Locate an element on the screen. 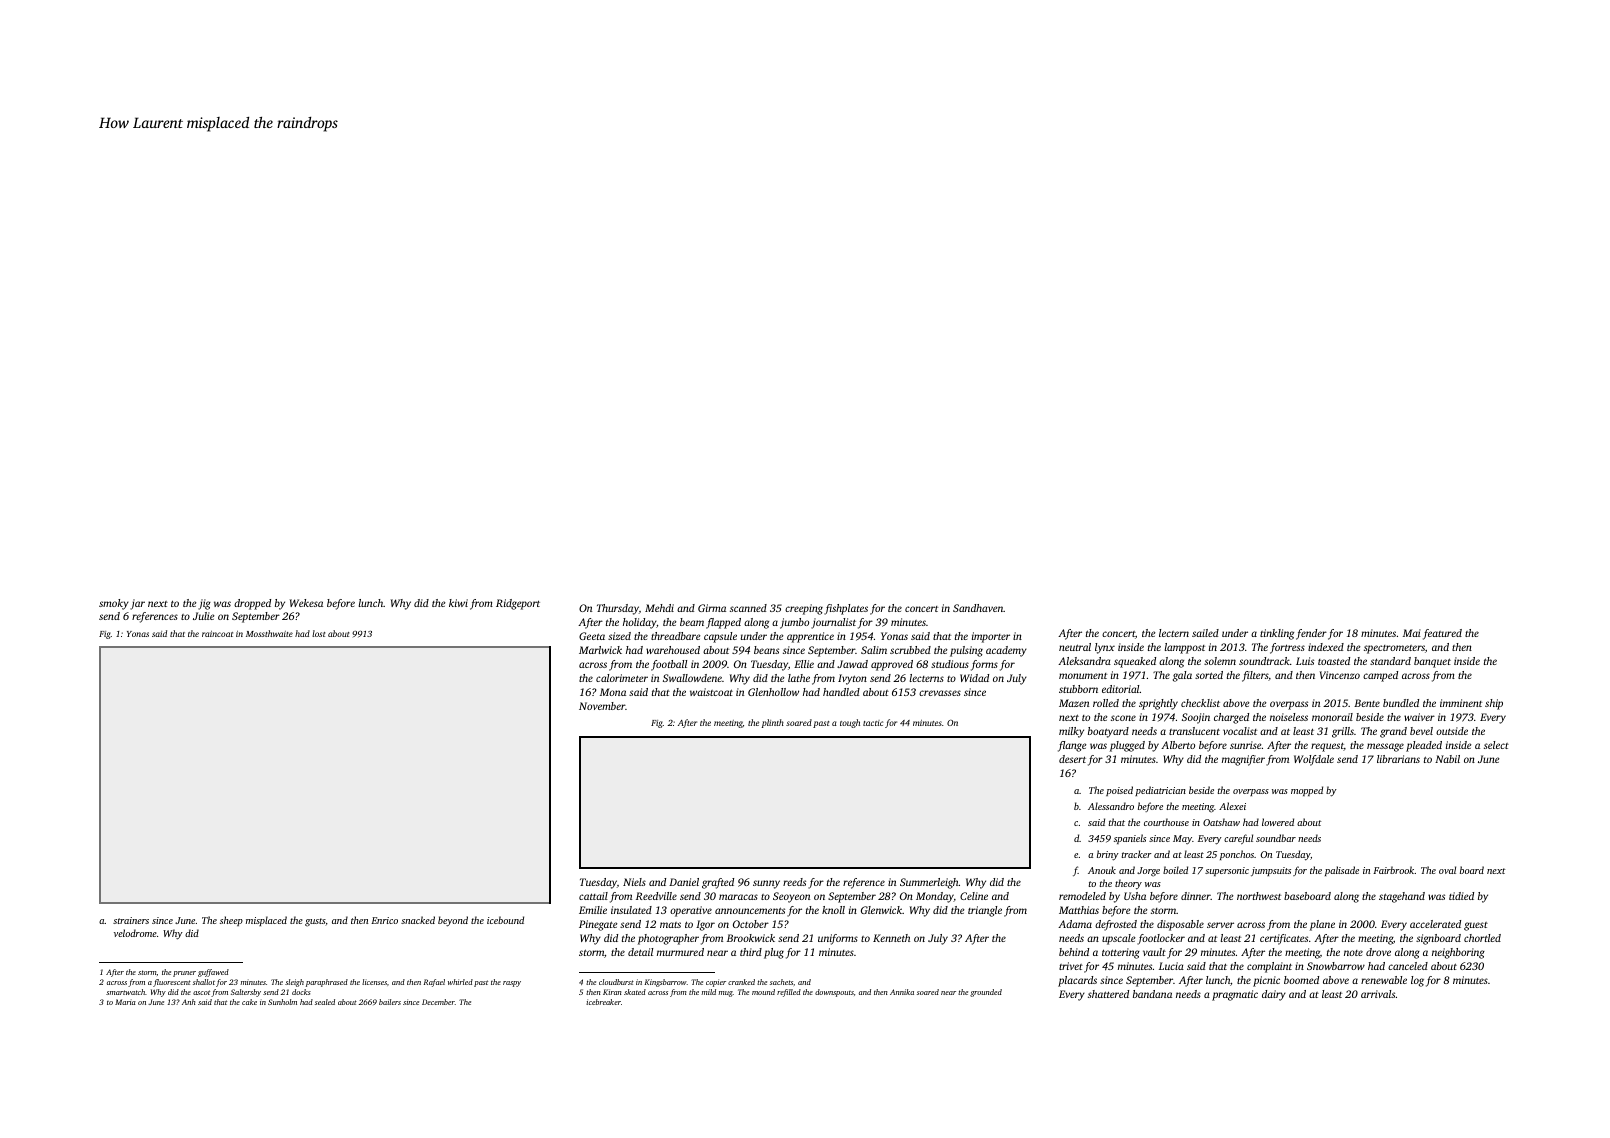  football is located at coordinates (669, 665).
